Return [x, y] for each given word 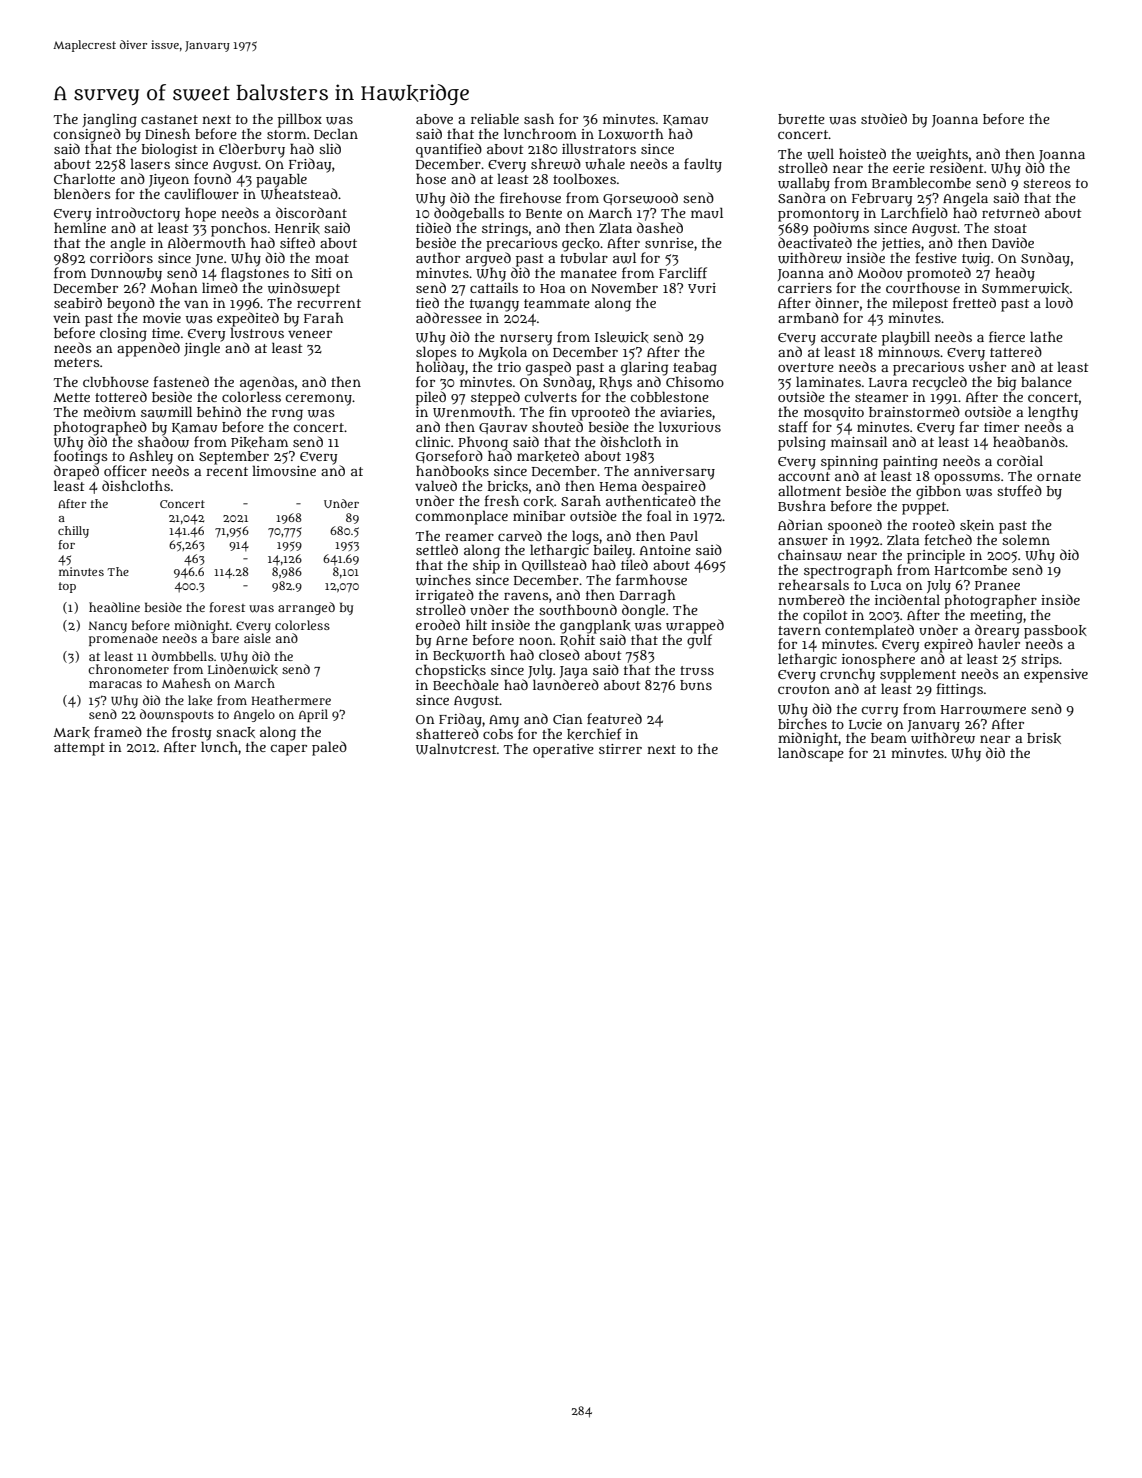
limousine [284, 470]
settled [437, 549]
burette [801, 119]
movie [162, 318]
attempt [79, 749]
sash [539, 118]
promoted [939, 274]
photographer [990, 601]
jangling [109, 120]
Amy [504, 721]
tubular [584, 257]
